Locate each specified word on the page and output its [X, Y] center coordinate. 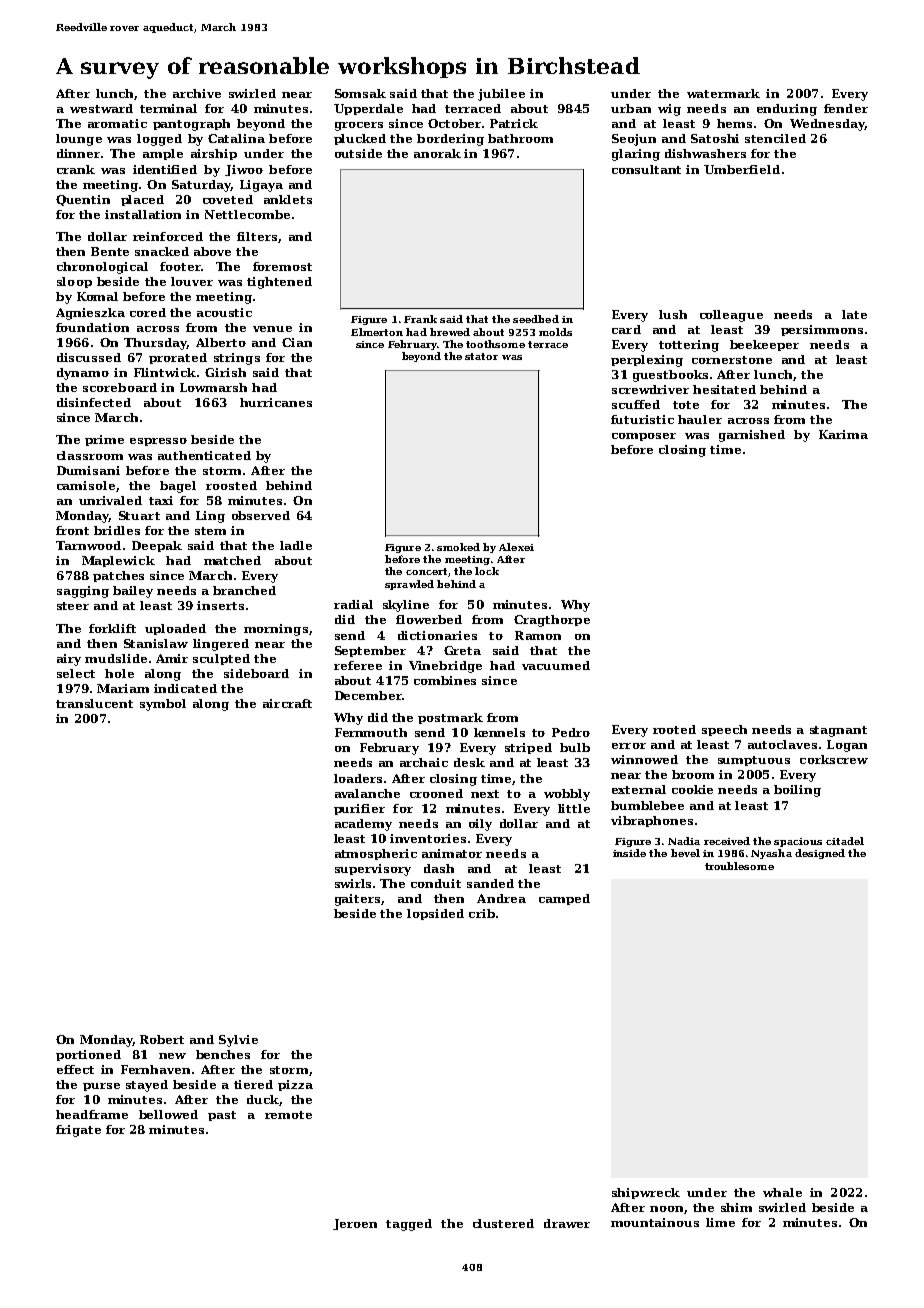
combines [445, 680]
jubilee [501, 95]
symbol [163, 705]
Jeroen [355, 1224]
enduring [787, 110]
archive [197, 93]
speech [724, 730]
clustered [503, 1223]
